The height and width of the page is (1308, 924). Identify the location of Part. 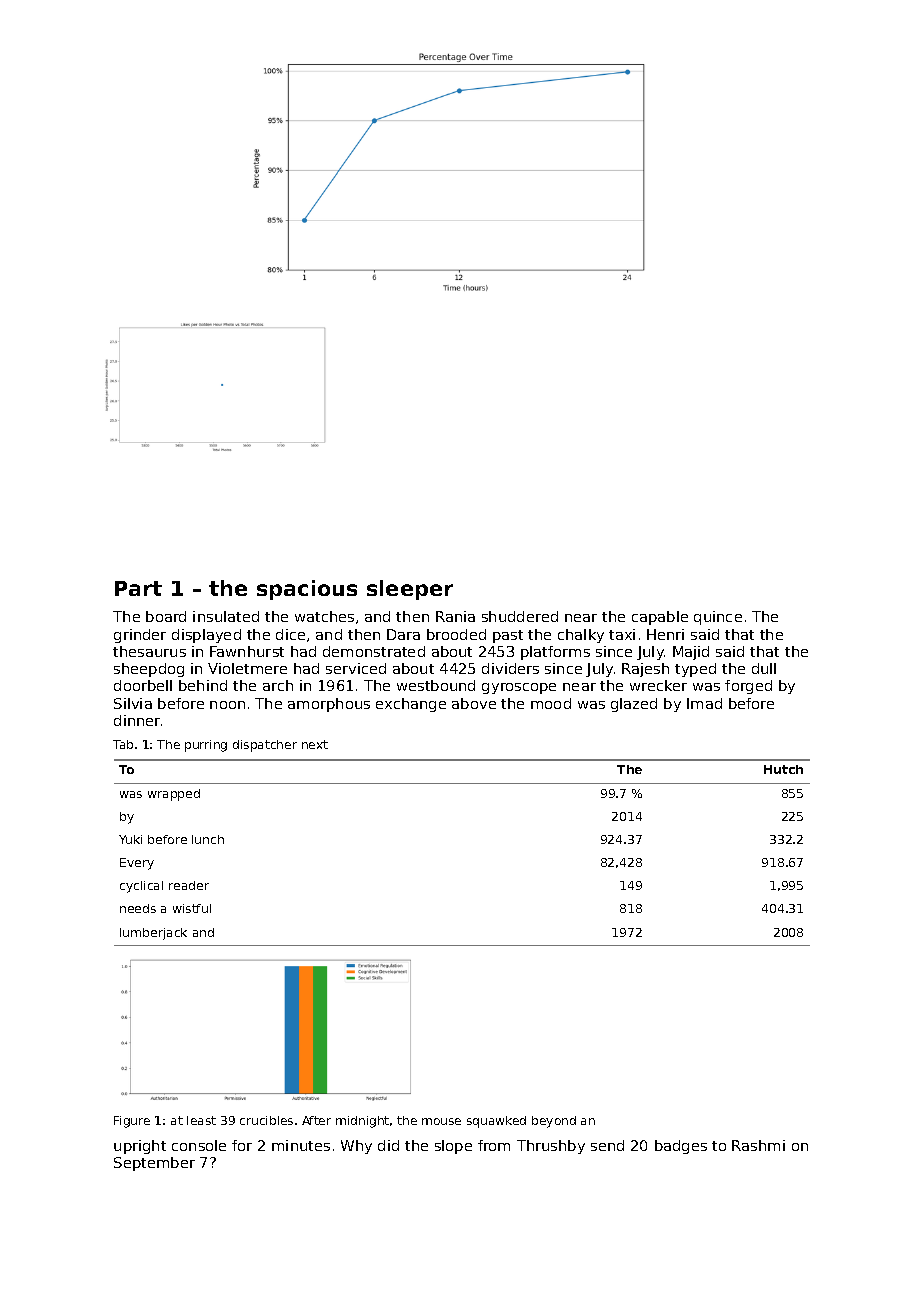
(138, 588).
